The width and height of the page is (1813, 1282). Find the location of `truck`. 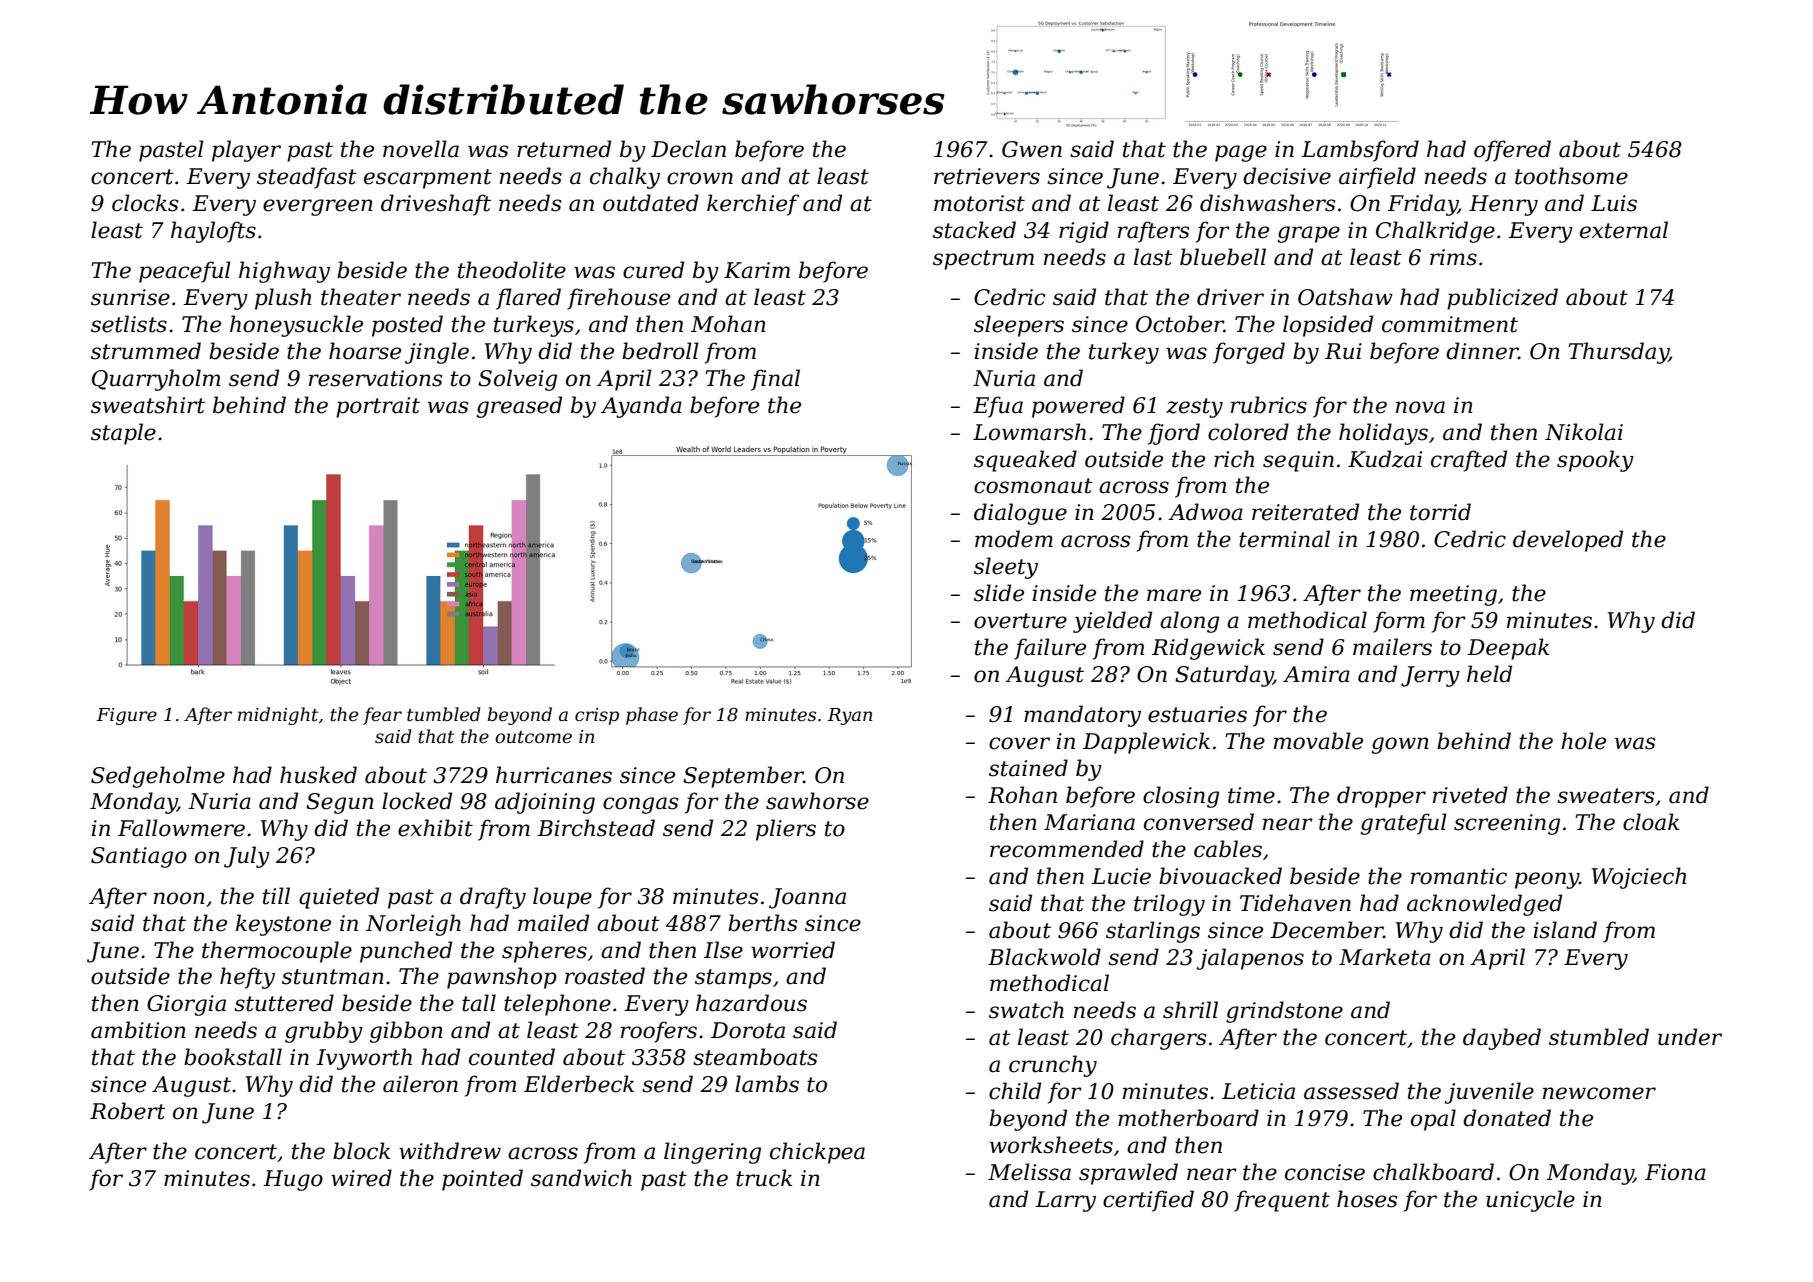

truck is located at coordinates (764, 1178).
